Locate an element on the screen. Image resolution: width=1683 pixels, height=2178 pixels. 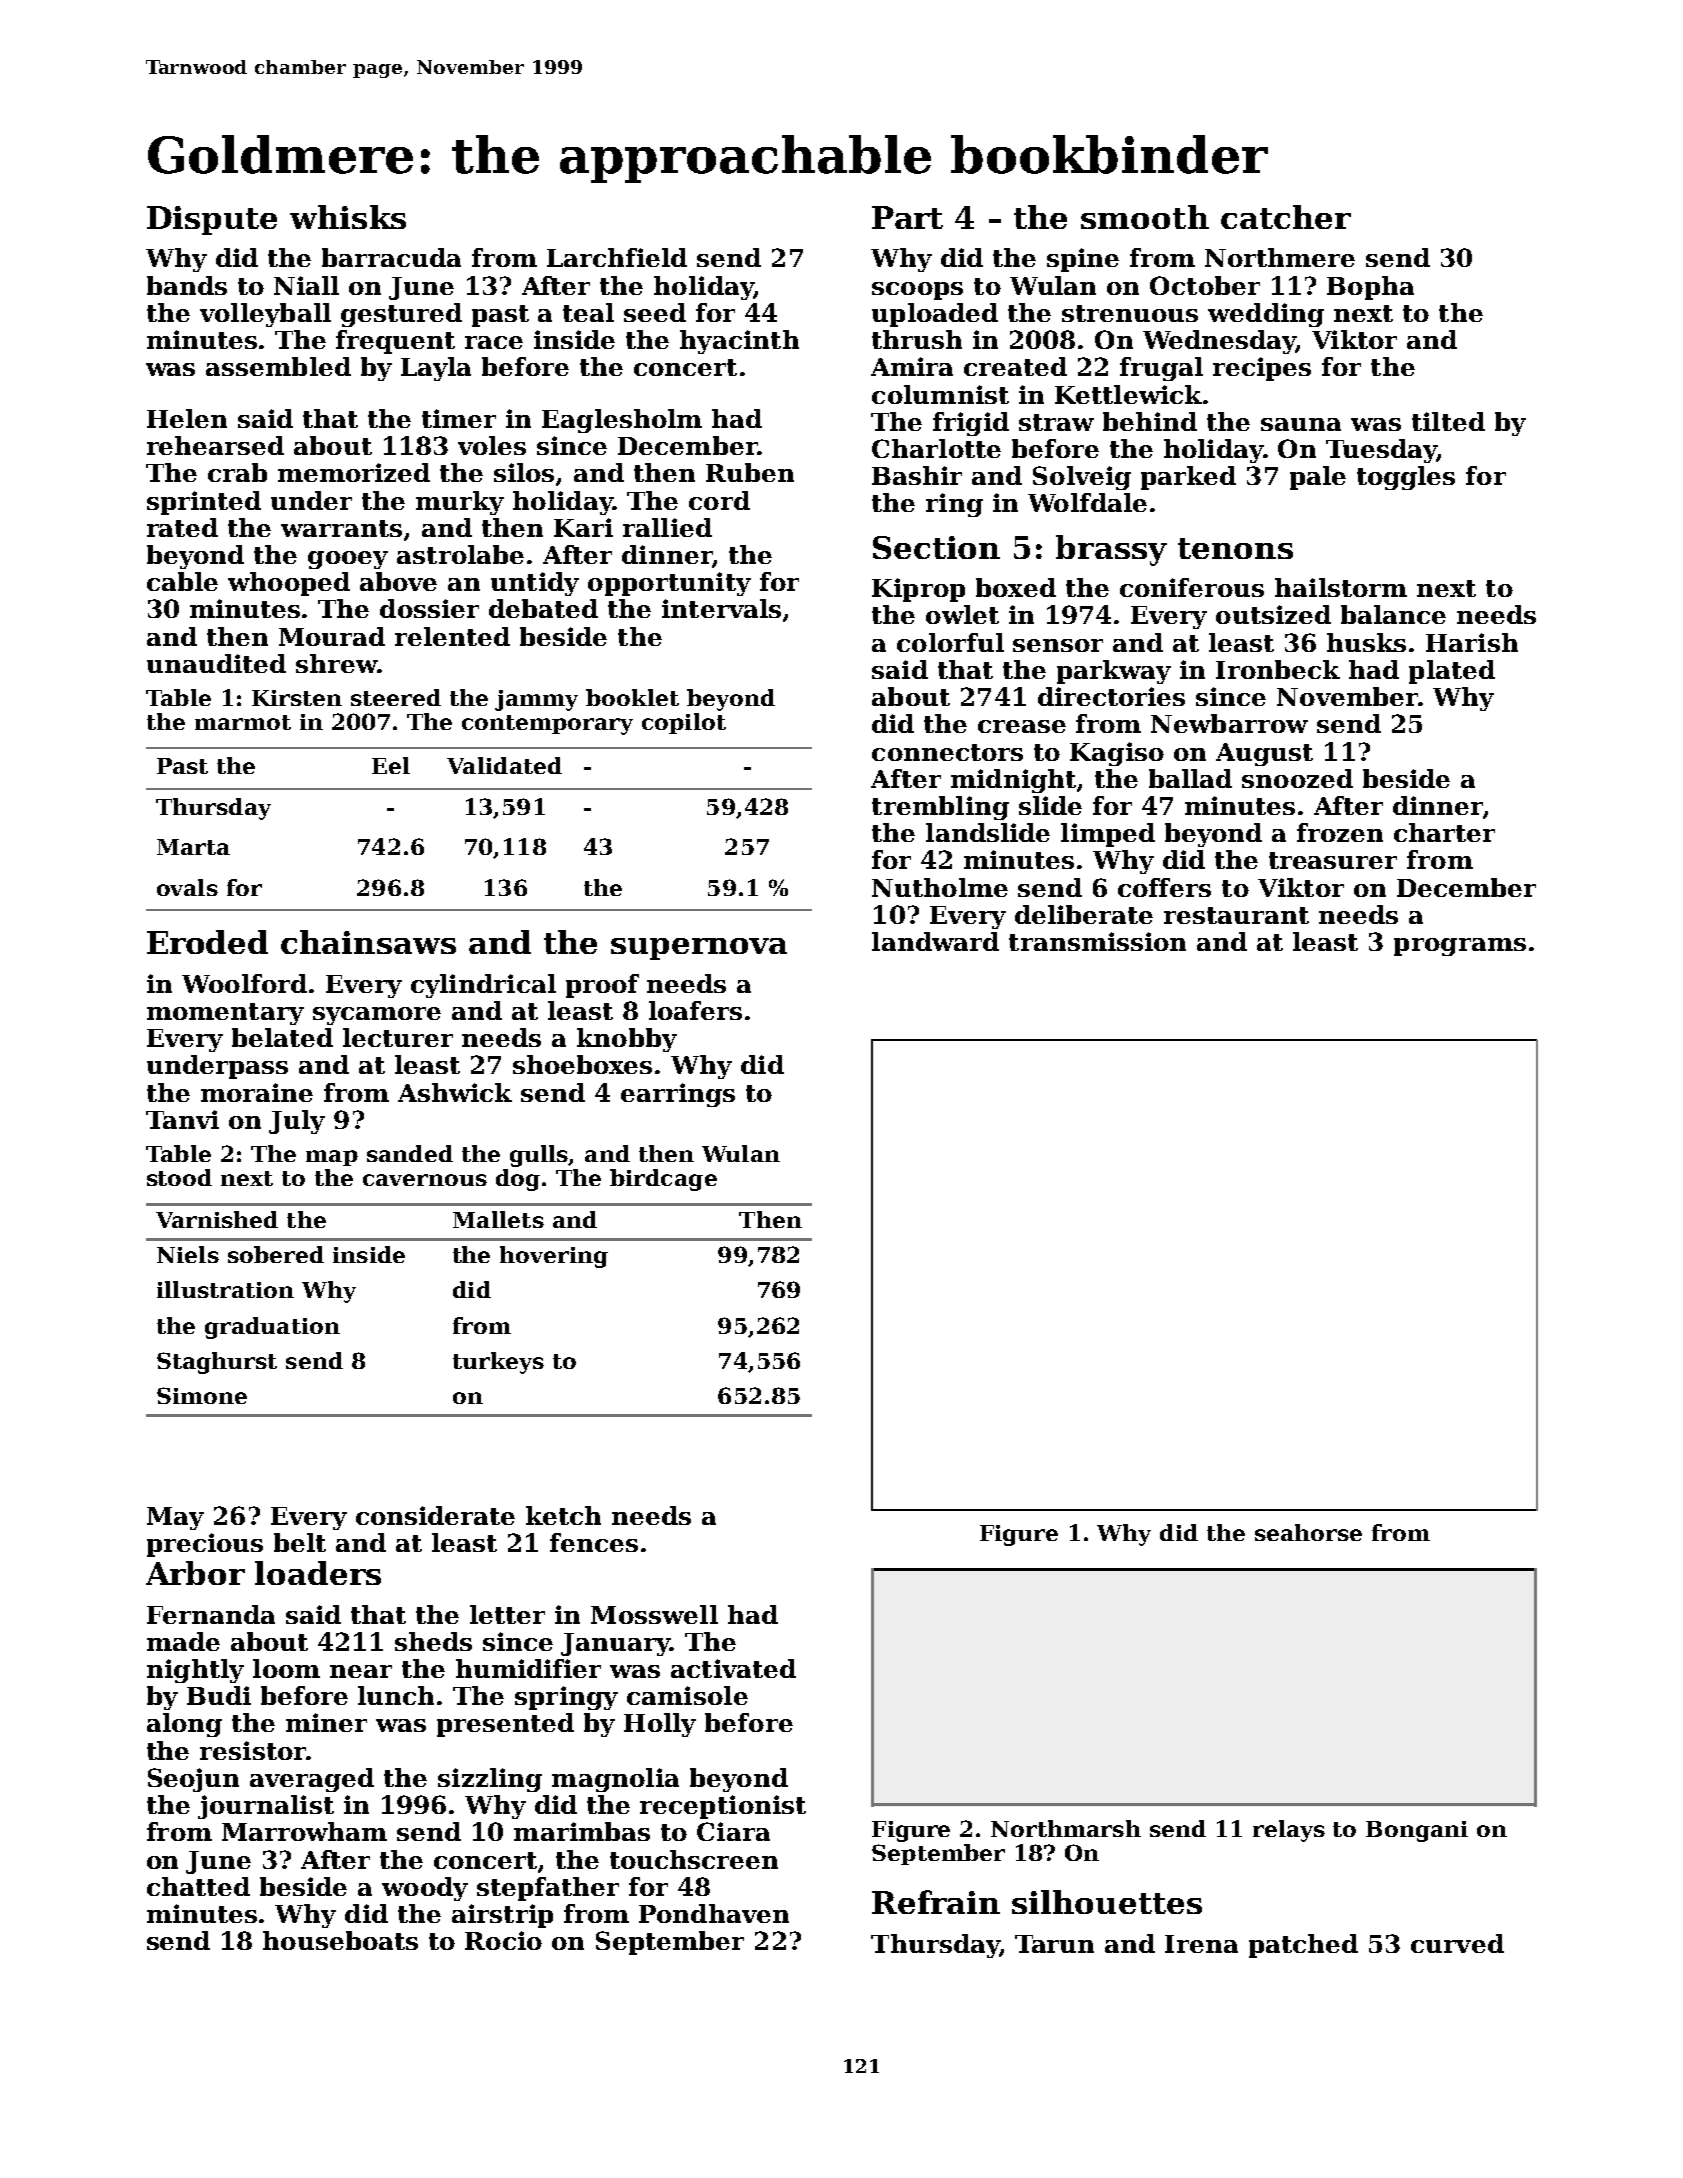
birdcage is located at coordinates (663, 1180).
